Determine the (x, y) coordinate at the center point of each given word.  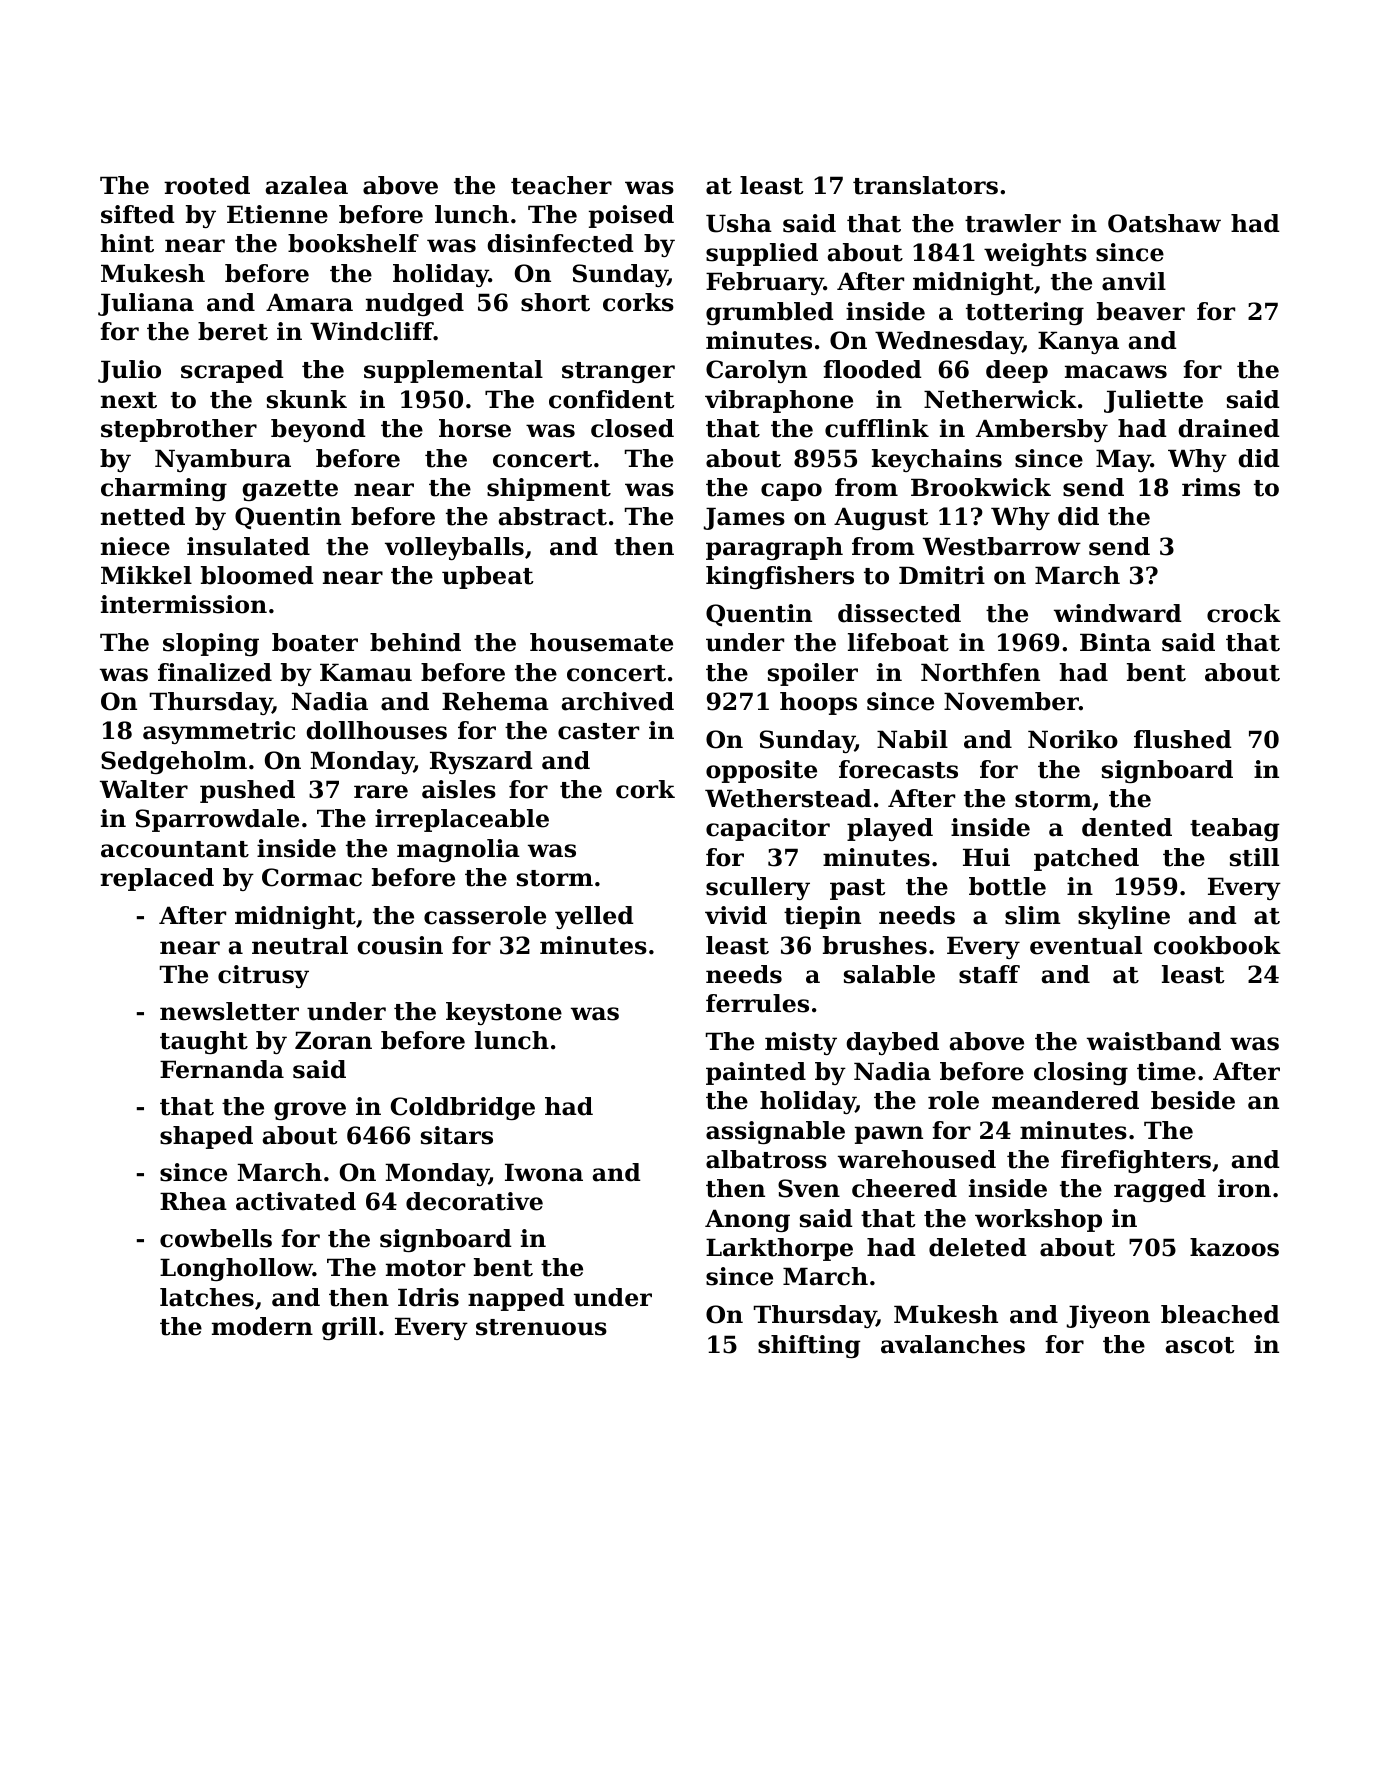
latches (207, 1297)
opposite (761, 771)
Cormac (312, 877)
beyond (318, 430)
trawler (1013, 223)
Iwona (544, 1172)
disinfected (560, 243)
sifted (138, 214)
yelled (594, 917)
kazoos (1234, 1247)
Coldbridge (463, 1108)
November (1011, 701)
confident (612, 399)
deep (1017, 371)
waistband (1154, 1041)
